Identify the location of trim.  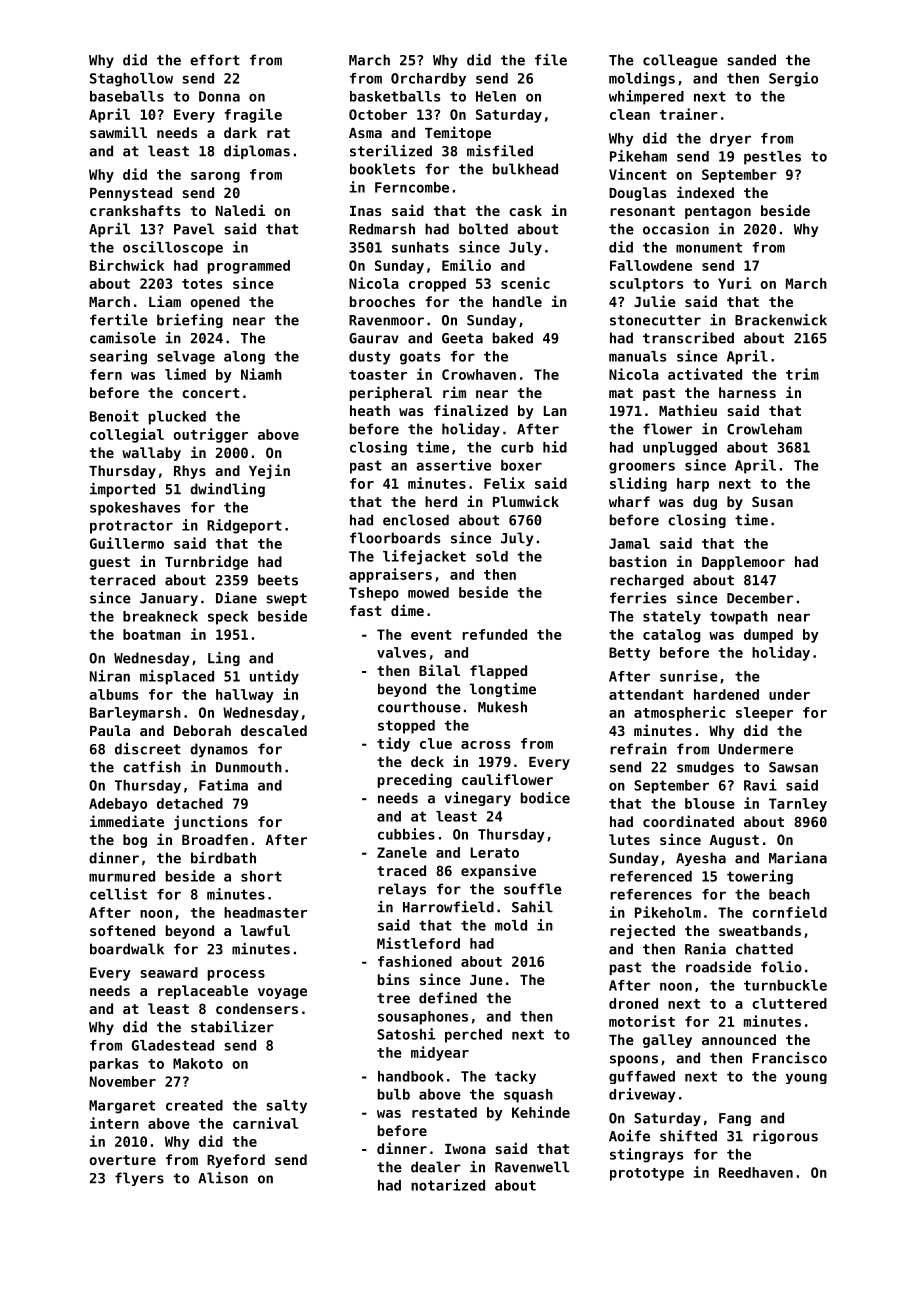
(802, 374).
